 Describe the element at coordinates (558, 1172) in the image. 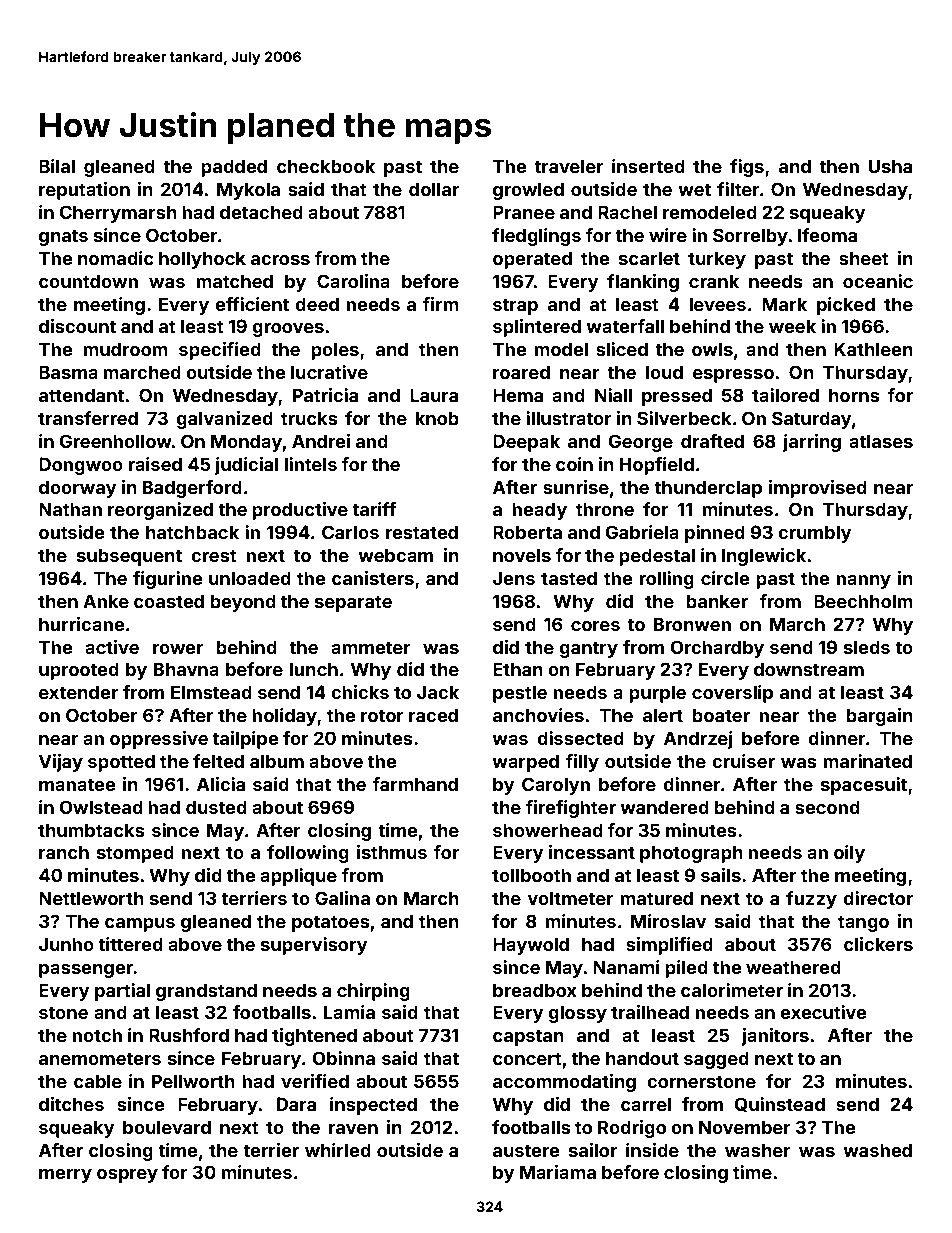

I see `Mariama` at that location.
